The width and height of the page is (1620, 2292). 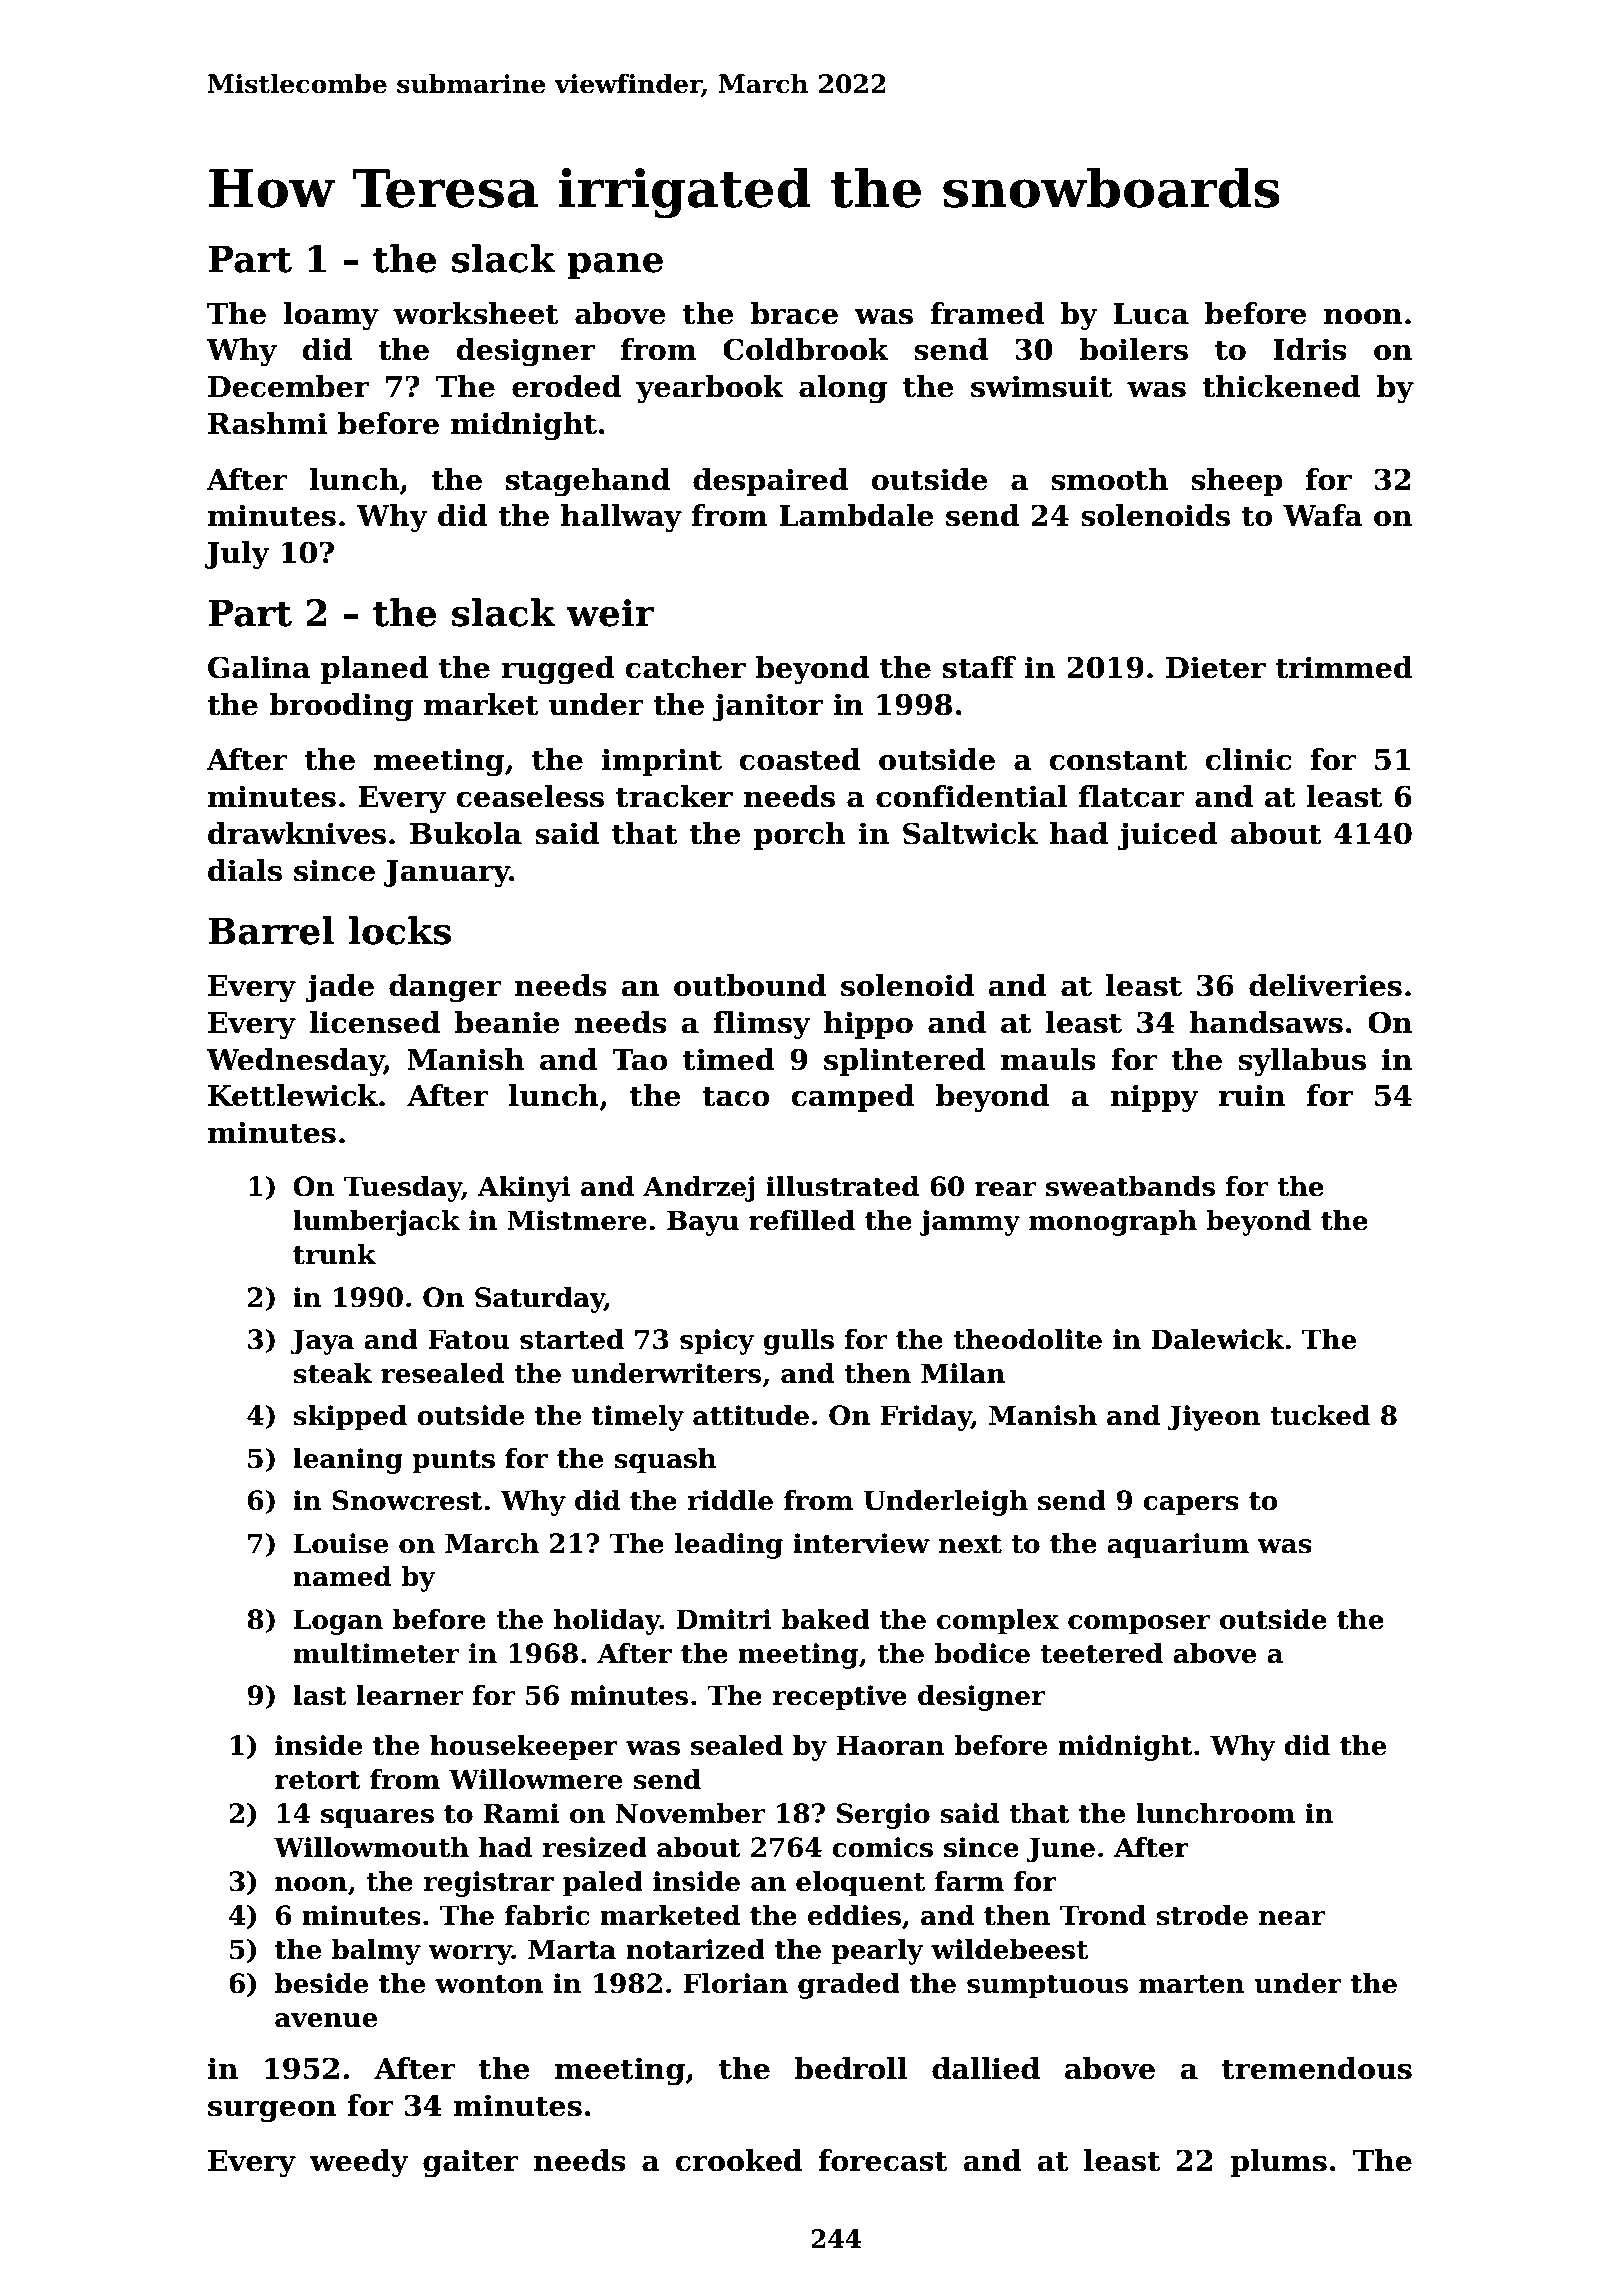 What do you see at coordinates (1237, 482) in the page?
I see `sheep` at bounding box center [1237, 482].
